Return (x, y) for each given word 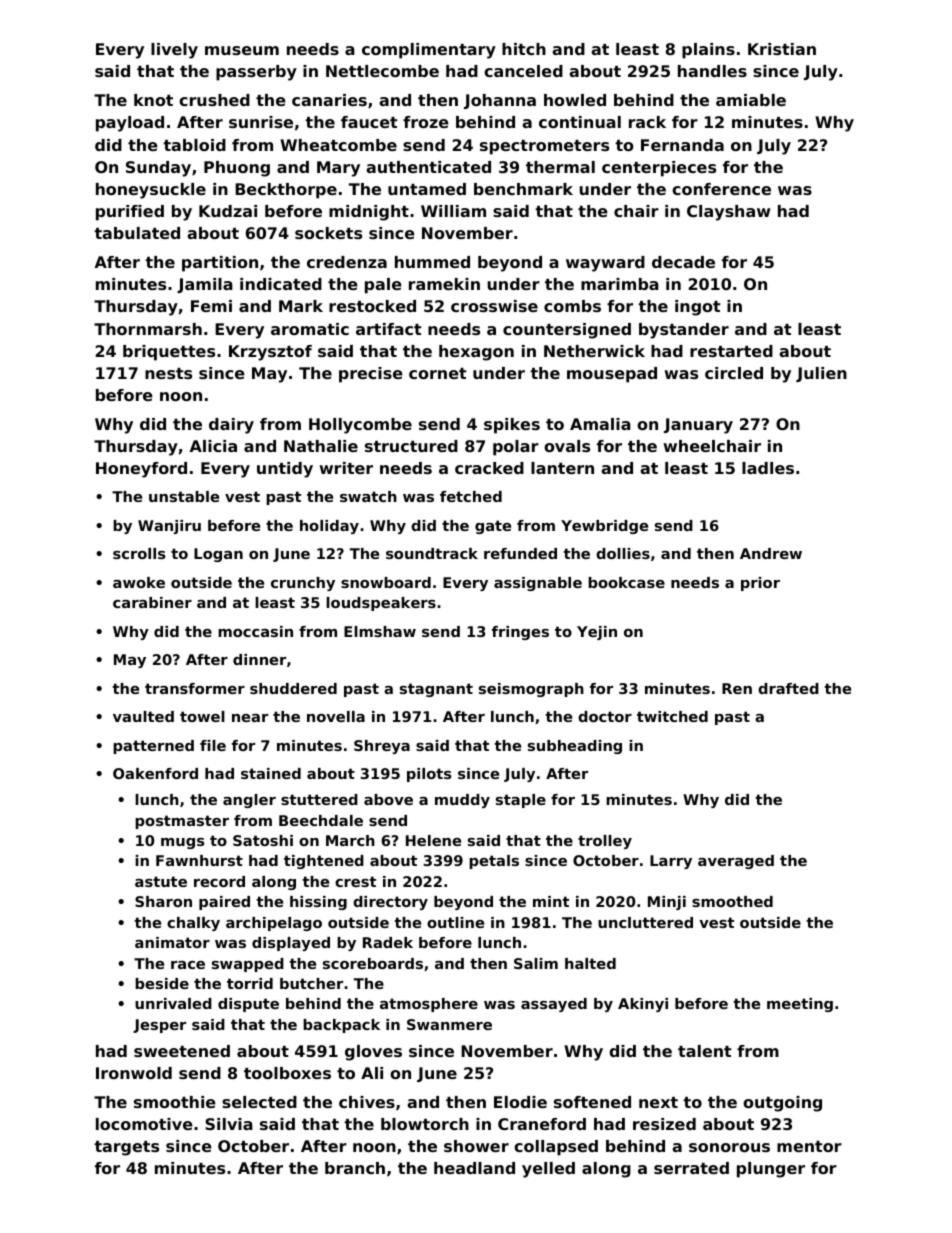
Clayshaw (728, 213)
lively (174, 51)
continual (580, 122)
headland (474, 1168)
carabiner (152, 602)
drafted (788, 688)
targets (126, 1148)
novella (336, 716)
